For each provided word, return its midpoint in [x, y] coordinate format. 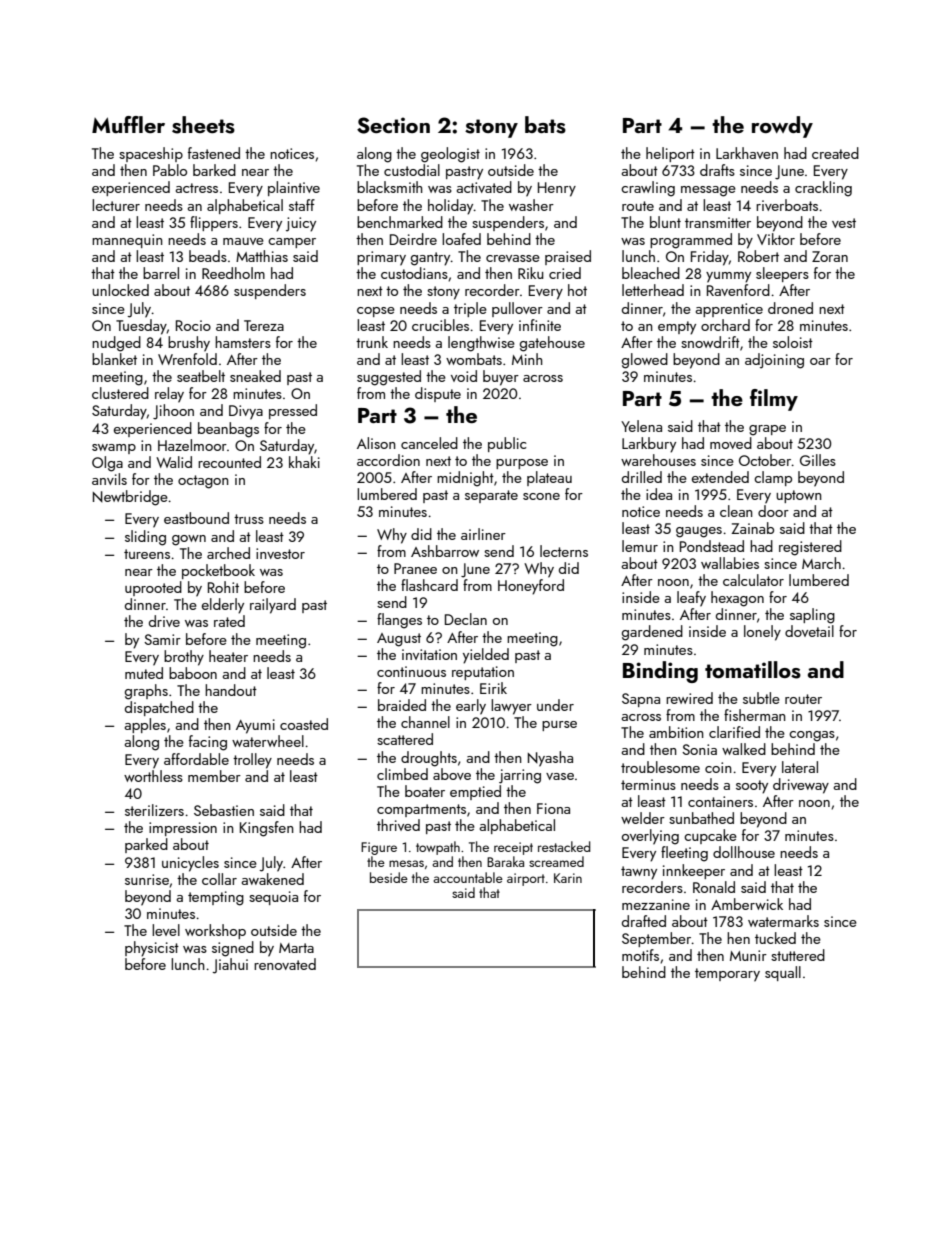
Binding [660, 672]
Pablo [170, 170]
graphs [146, 692]
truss [249, 519]
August [399, 640]
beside [389, 877]
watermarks [783, 921]
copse [376, 312]
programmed [691, 241]
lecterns [564, 551]
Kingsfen [267, 829]
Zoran [830, 256]
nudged [116, 344]
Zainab [752, 528]
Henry [557, 189]
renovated [285, 964]
